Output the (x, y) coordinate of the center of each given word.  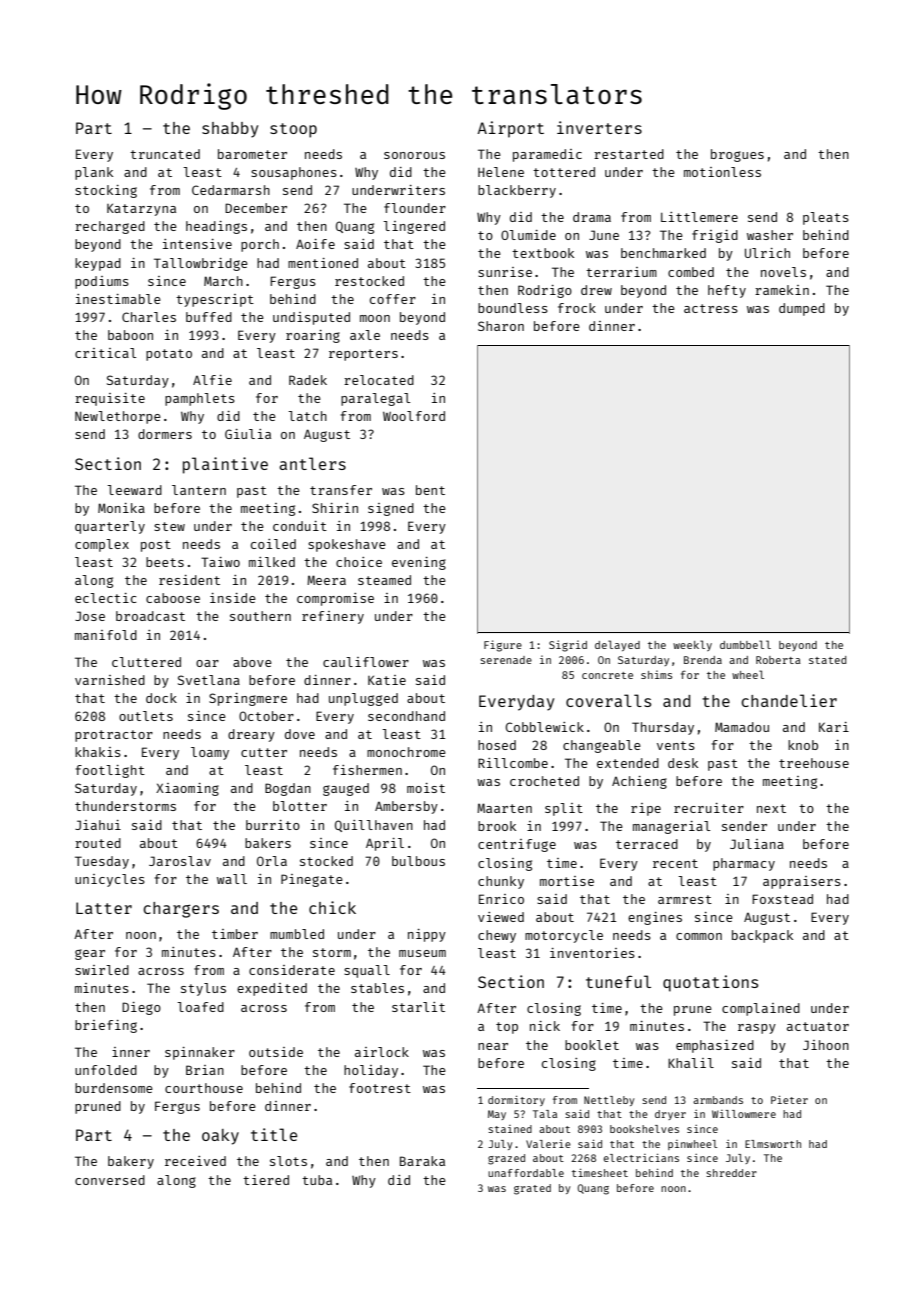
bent (430, 490)
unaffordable (526, 1173)
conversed (110, 1180)
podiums (102, 282)
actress (711, 308)
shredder (731, 1173)
